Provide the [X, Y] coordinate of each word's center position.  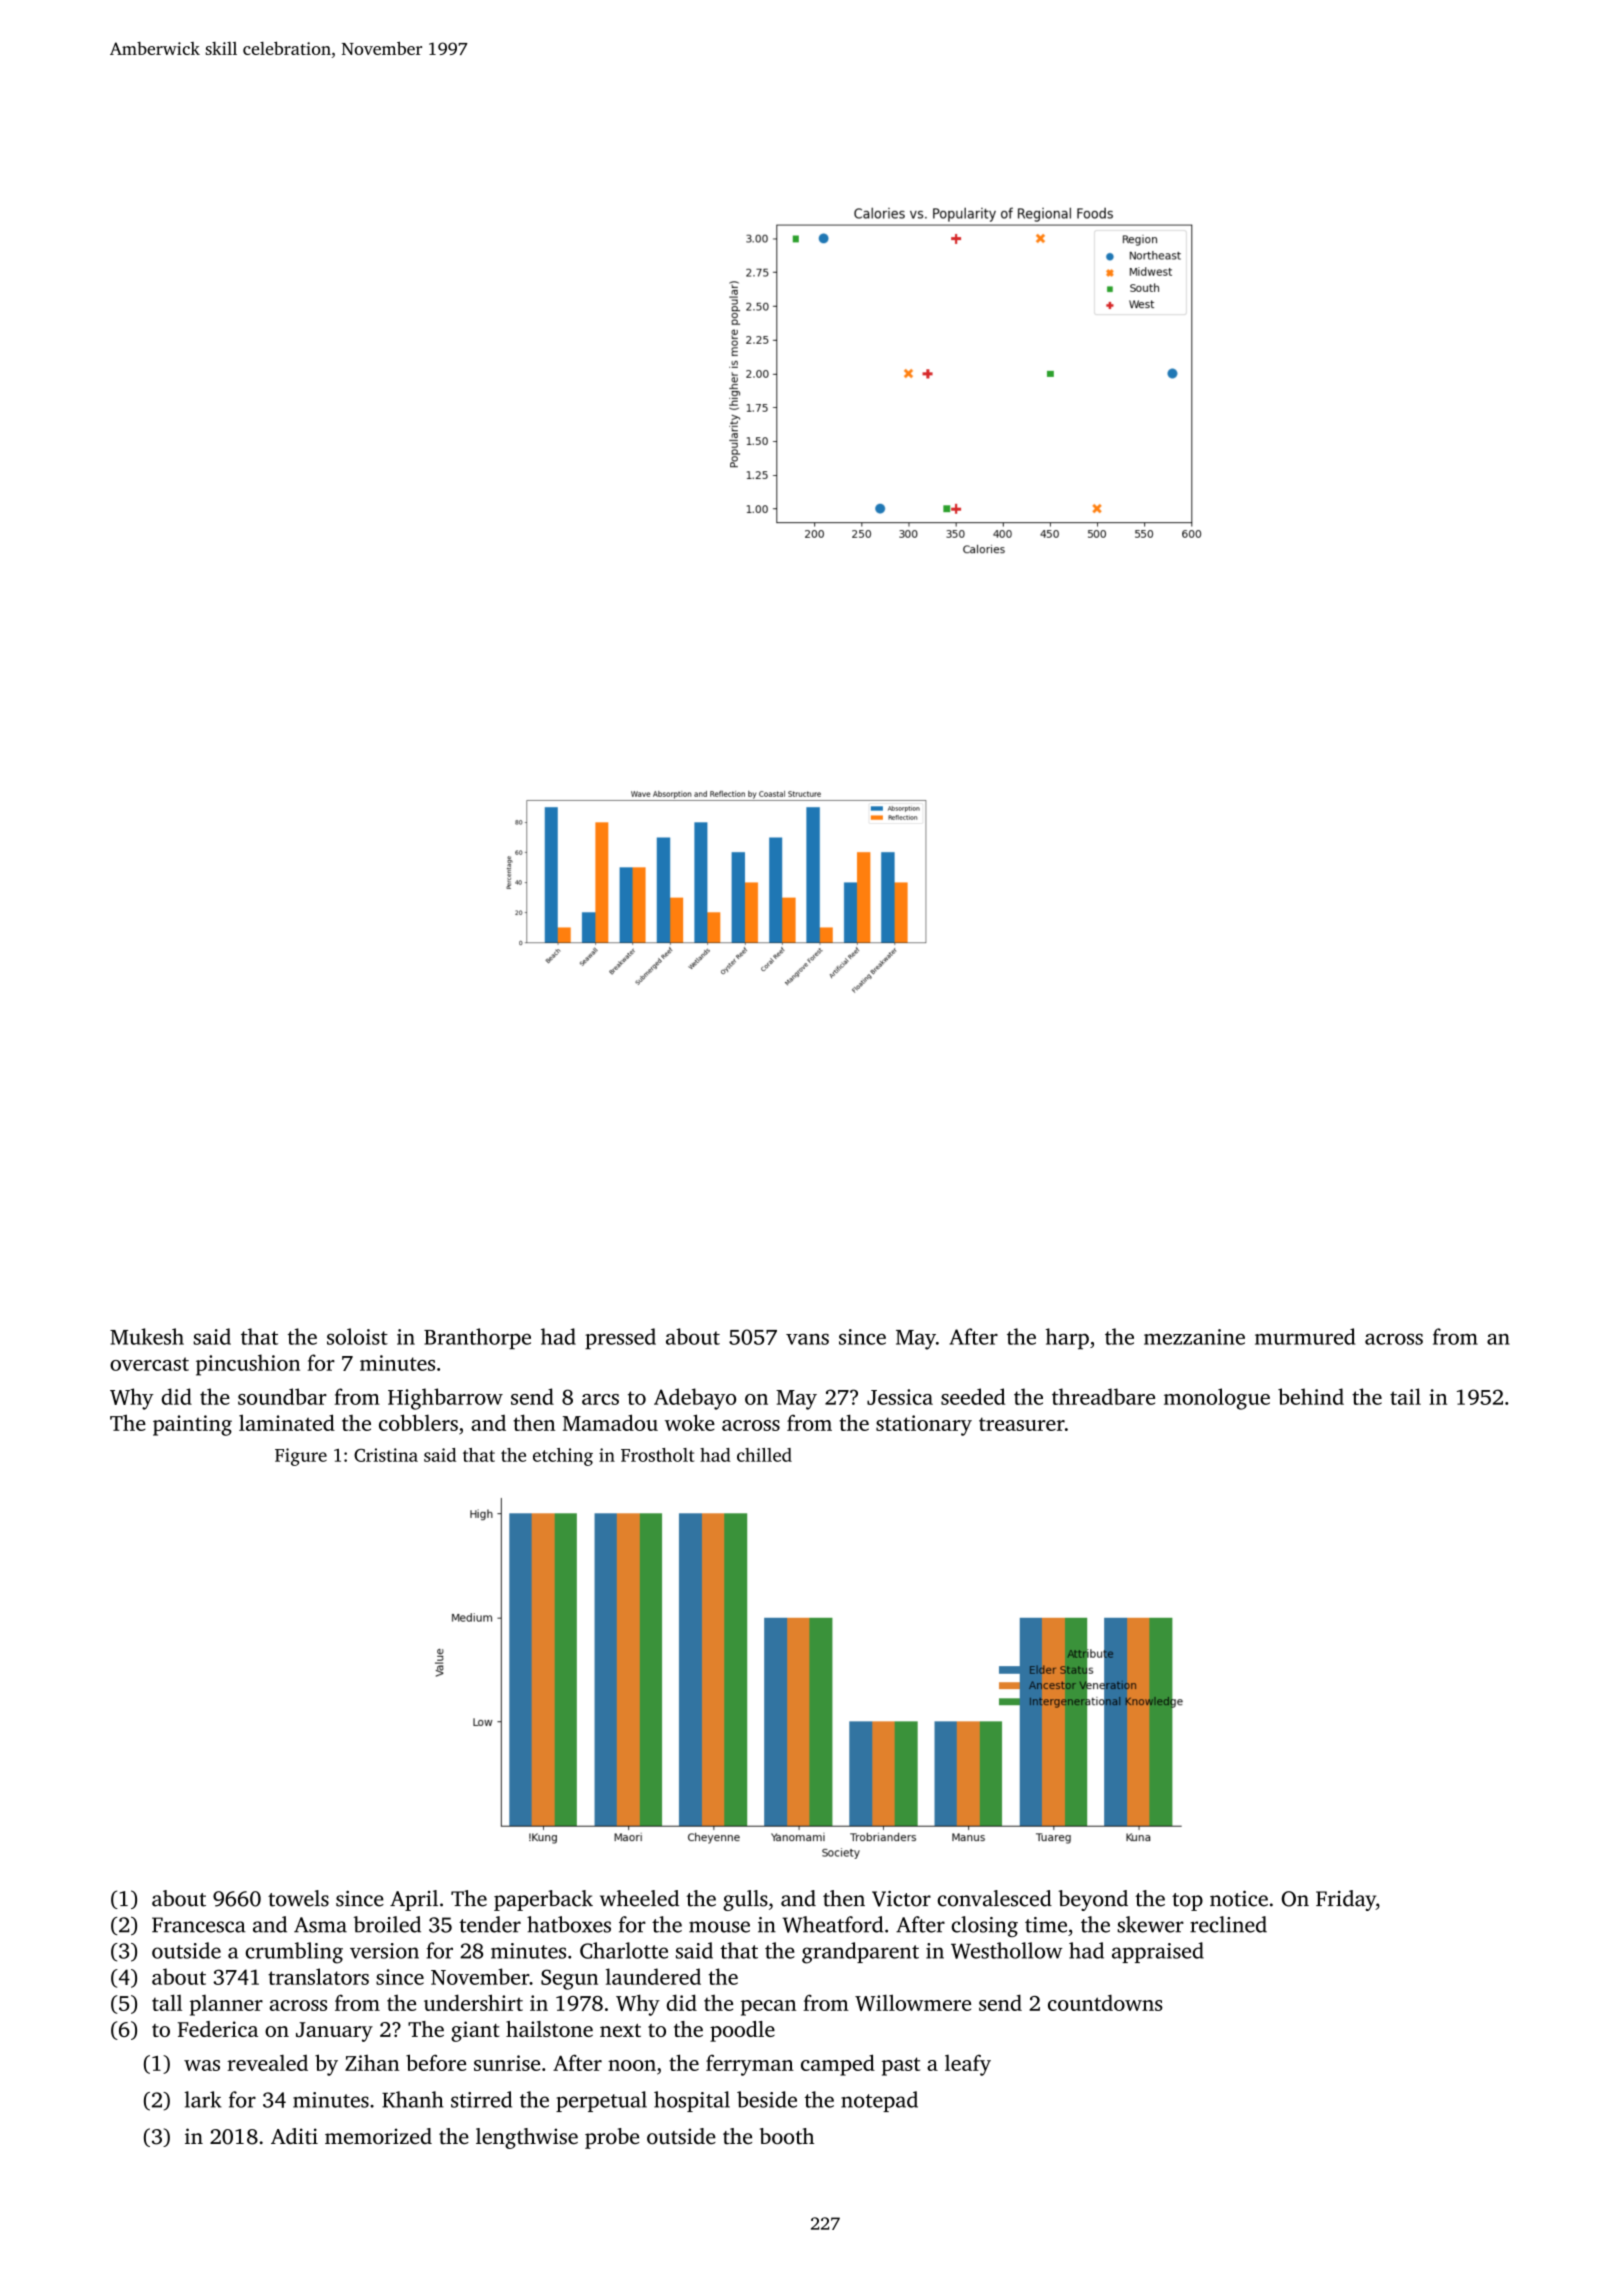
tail [1405, 1396]
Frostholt [657, 1455]
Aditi [294, 2136]
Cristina [386, 1455]
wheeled [639, 1898]
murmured [1305, 1336]
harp [1067, 1338]
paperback [543, 1900]
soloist [357, 1336]
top [1187, 1902]
